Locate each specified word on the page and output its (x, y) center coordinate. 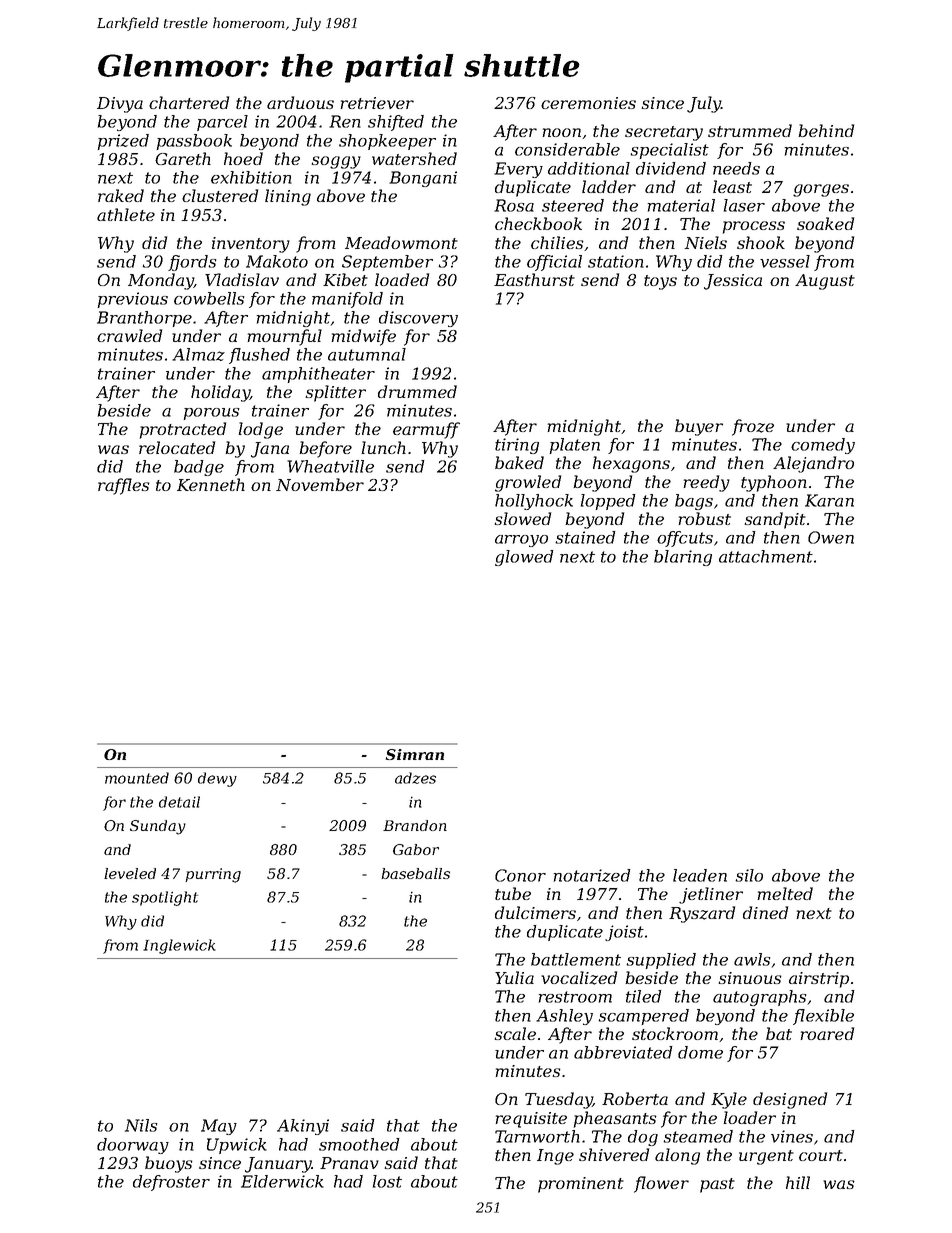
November (320, 484)
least (732, 186)
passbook (194, 142)
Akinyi (303, 1127)
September (387, 263)
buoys (169, 1164)
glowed (524, 558)
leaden (700, 875)
